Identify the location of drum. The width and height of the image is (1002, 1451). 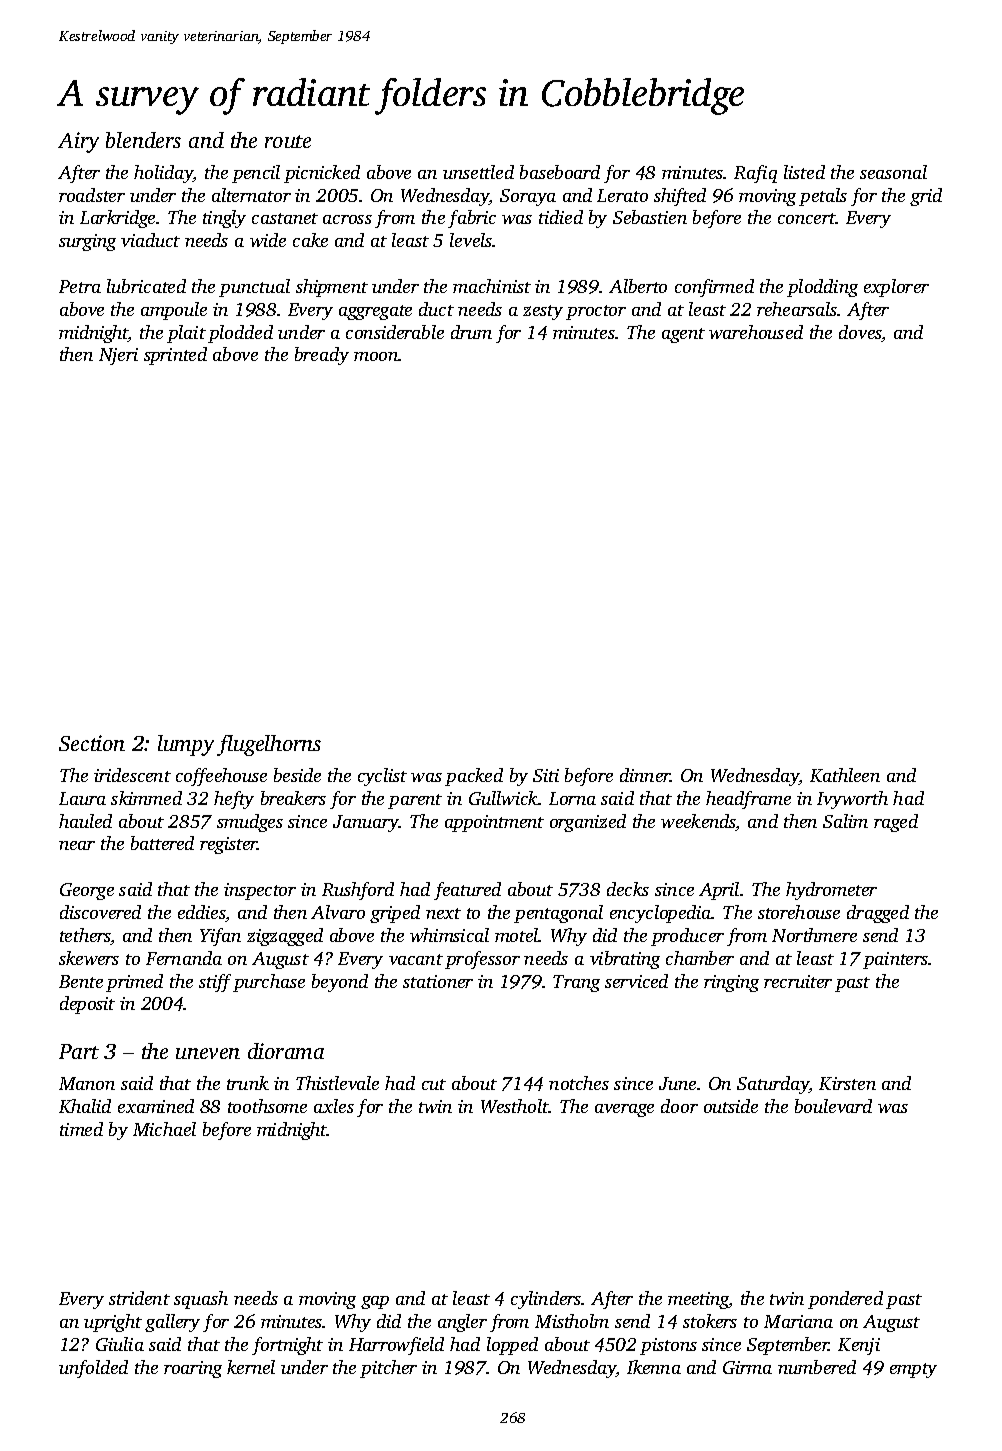
(471, 332).
